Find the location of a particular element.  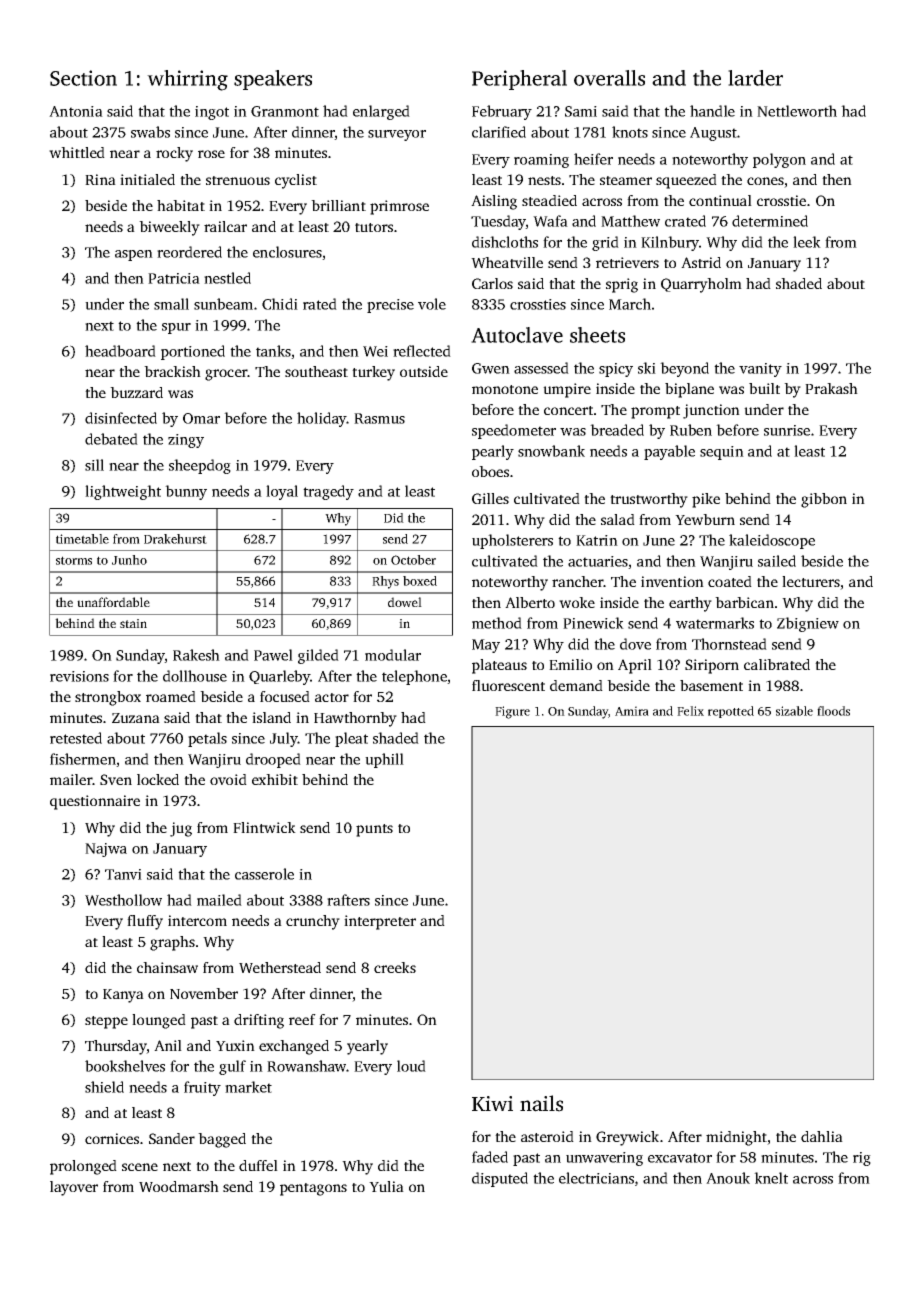

strongbox is located at coordinates (108, 698).
